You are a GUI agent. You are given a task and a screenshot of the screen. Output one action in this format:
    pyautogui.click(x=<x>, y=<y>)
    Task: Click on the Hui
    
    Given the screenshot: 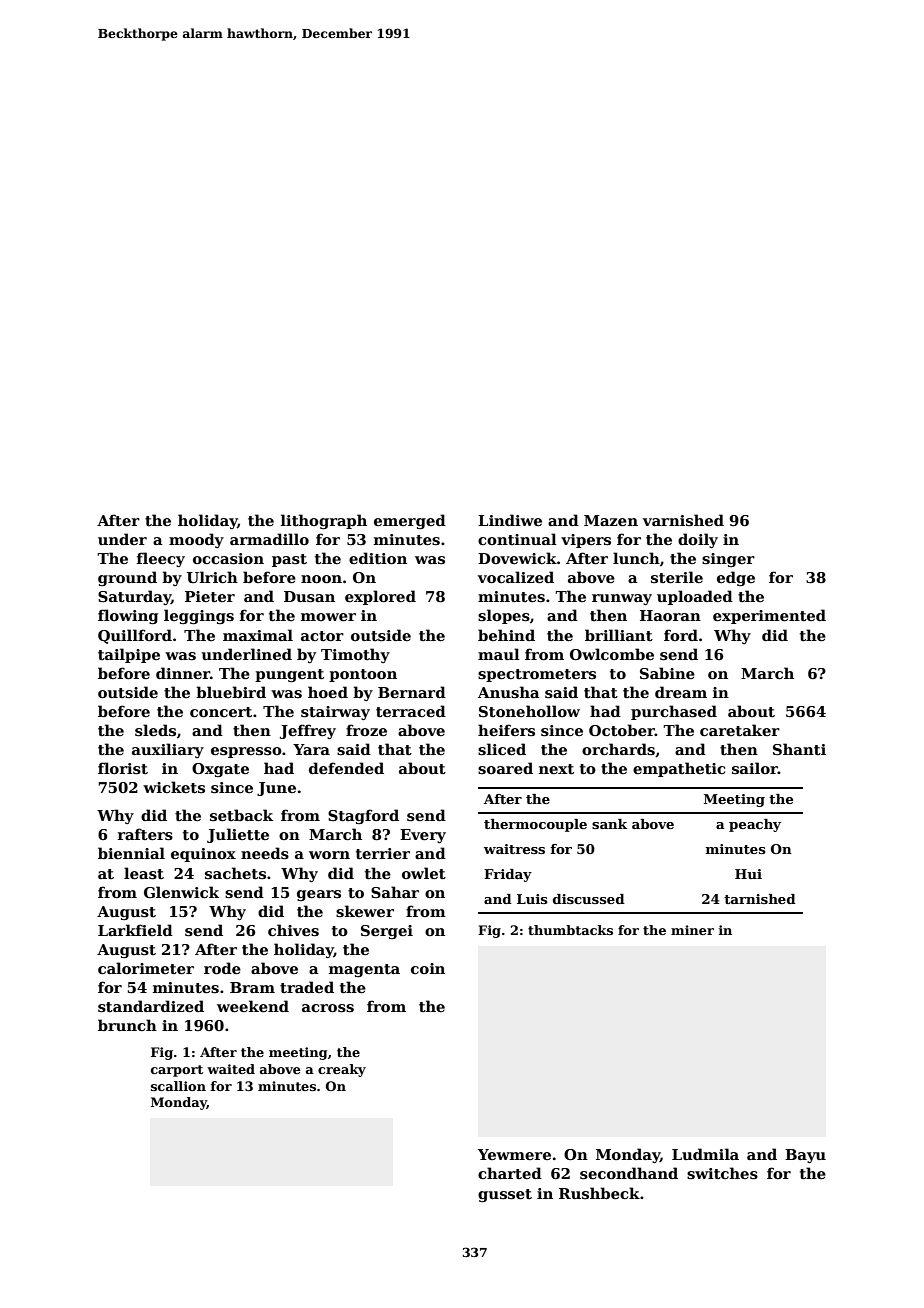 What is the action you would take?
    pyautogui.click(x=748, y=874)
